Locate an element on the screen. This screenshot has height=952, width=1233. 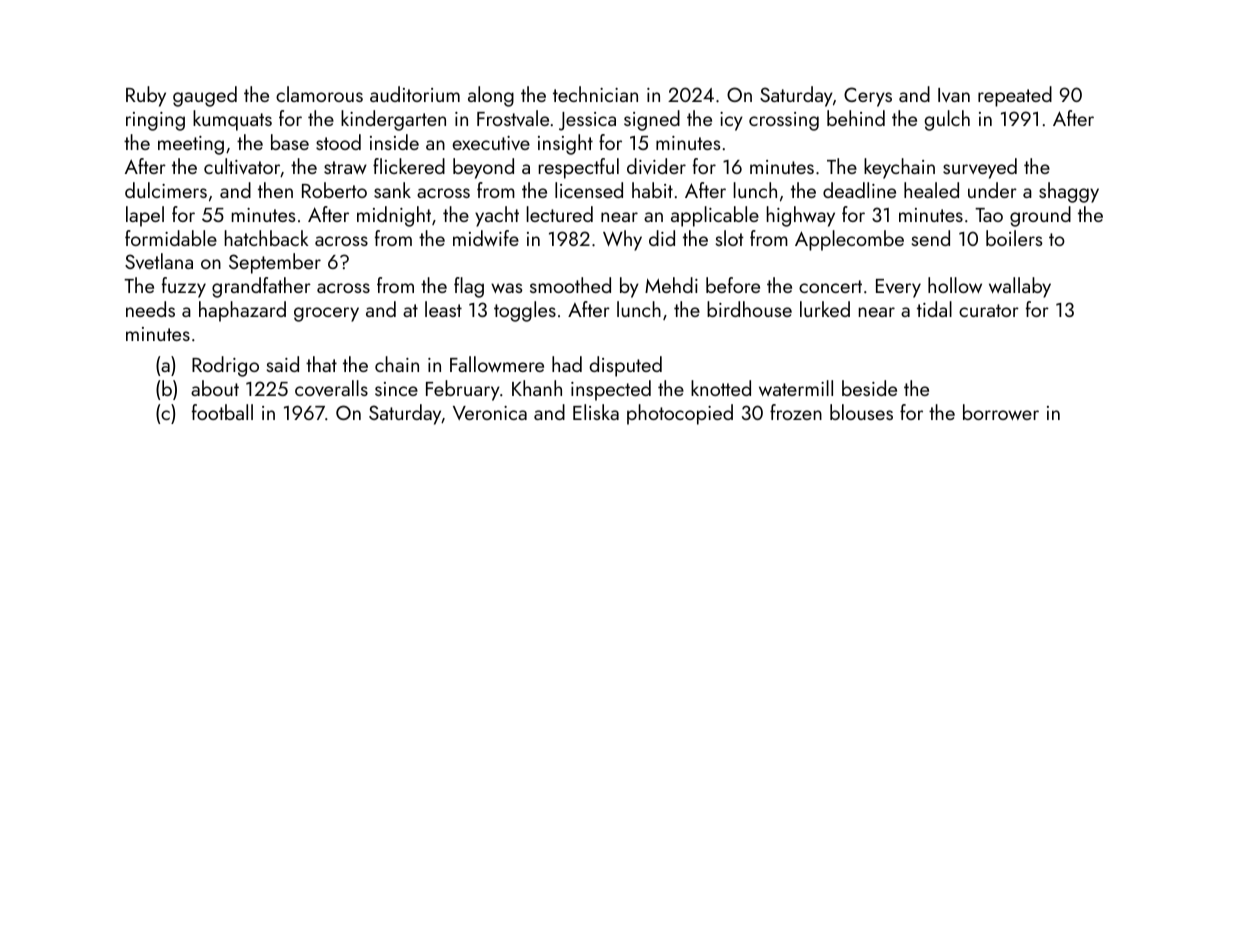
before is located at coordinates (733, 285).
